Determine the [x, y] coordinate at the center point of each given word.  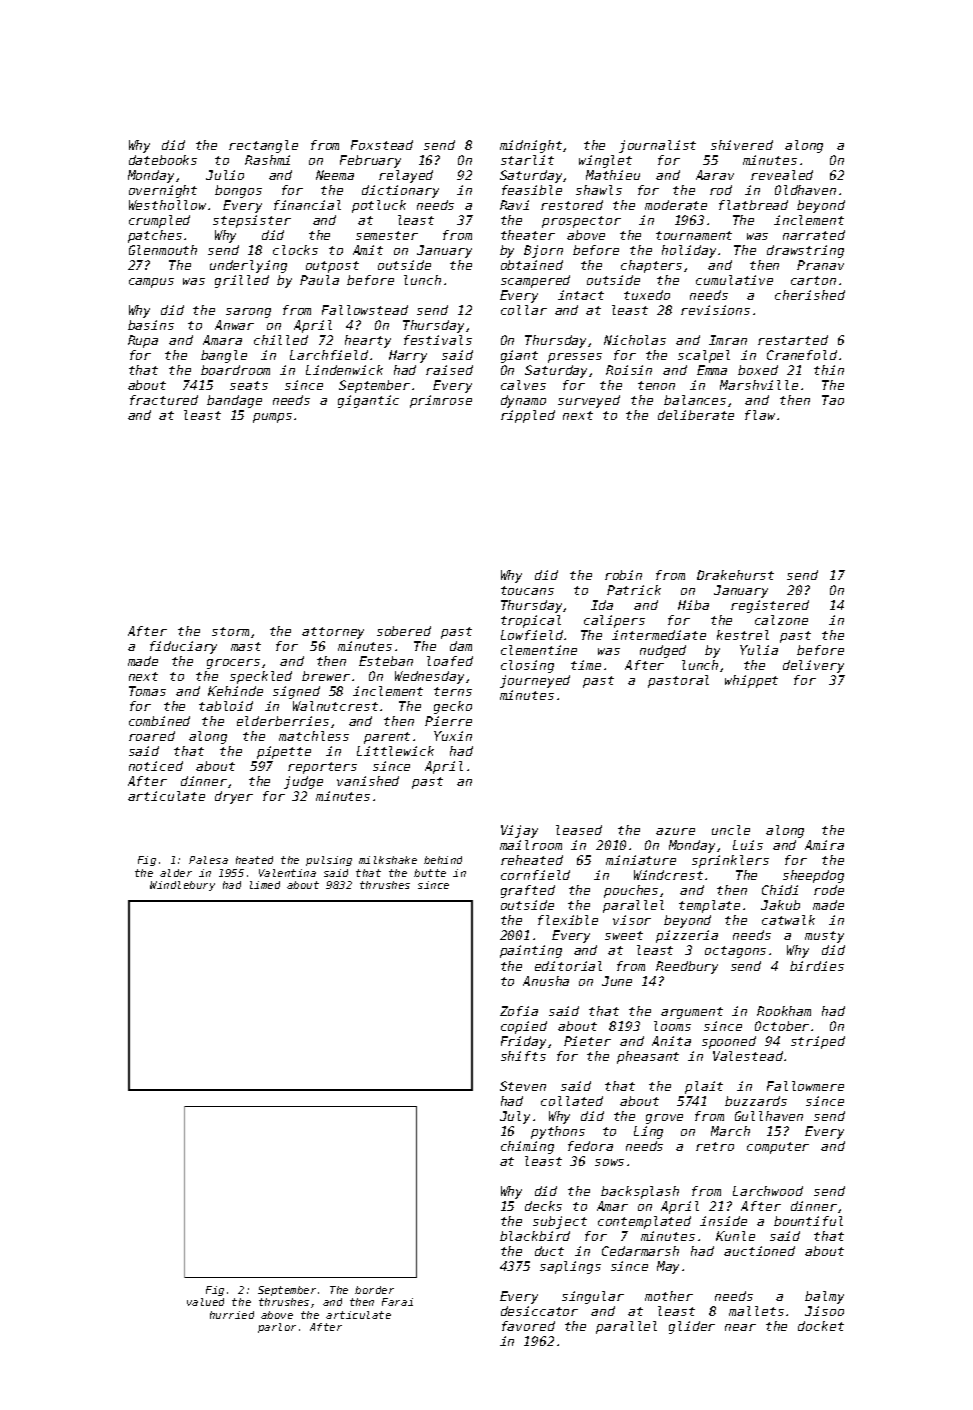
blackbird [535, 1236]
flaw [760, 415]
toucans [527, 590]
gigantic [368, 401]
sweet [624, 935]
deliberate [696, 415]
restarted [793, 340]
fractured [164, 400]
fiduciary [183, 647]
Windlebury [182, 886]
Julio [225, 175]
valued [205, 1302]
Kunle [735, 1236]
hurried [232, 1315]
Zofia [519, 1011]
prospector [581, 222]
